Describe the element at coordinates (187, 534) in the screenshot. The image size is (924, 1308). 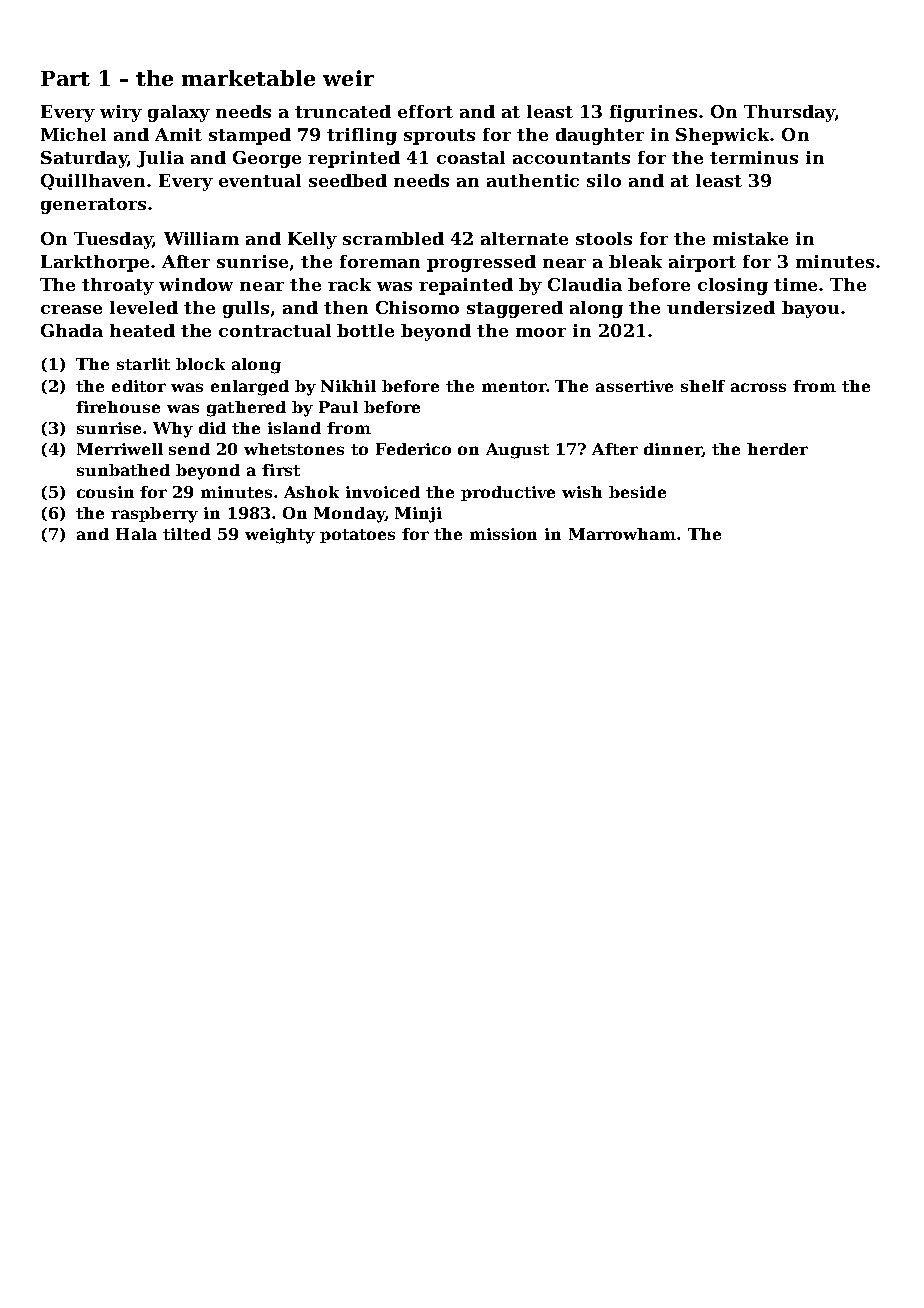
I see `tilted` at that location.
